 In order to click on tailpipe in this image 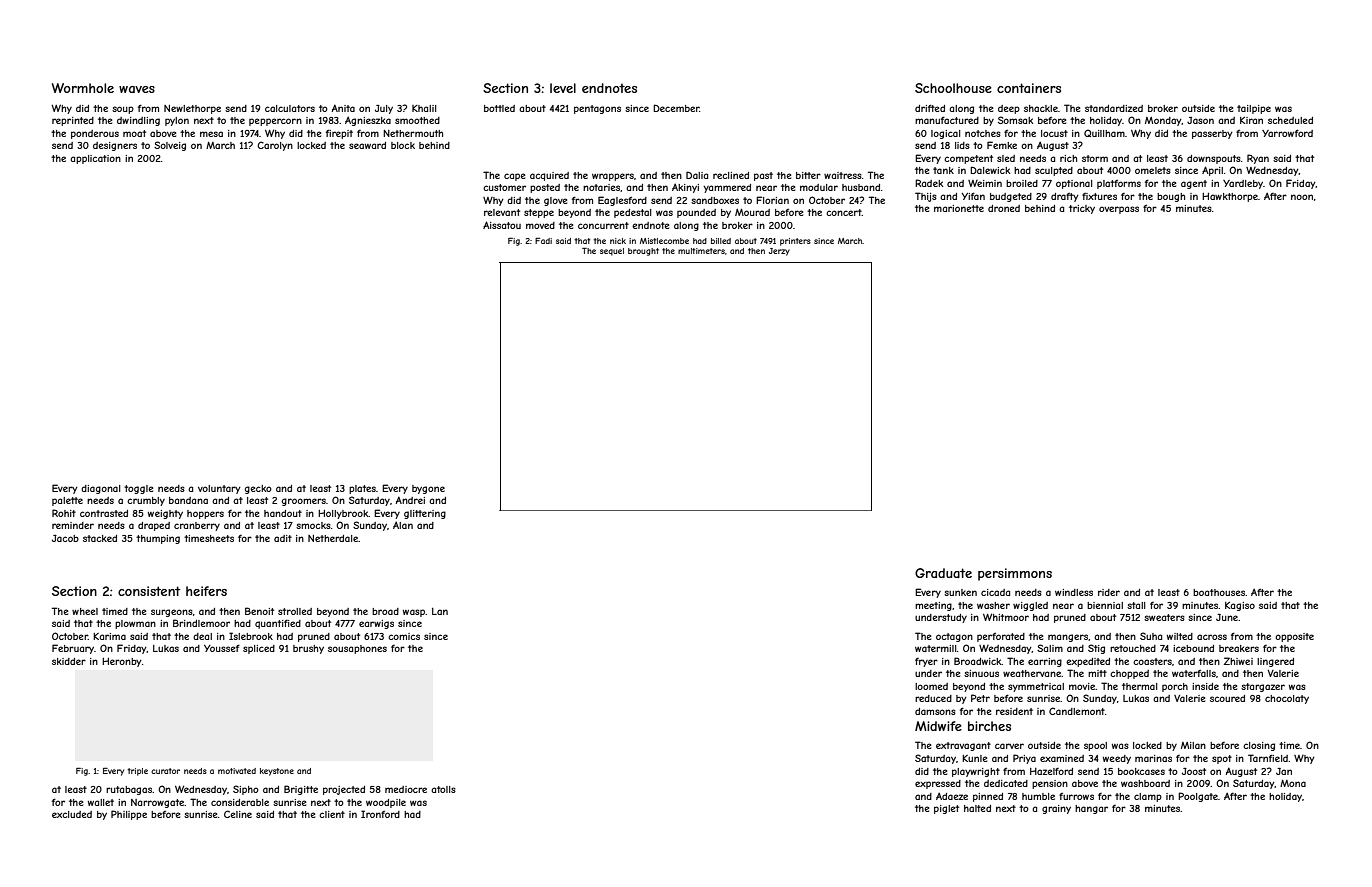, I will do `click(1254, 109)`.
